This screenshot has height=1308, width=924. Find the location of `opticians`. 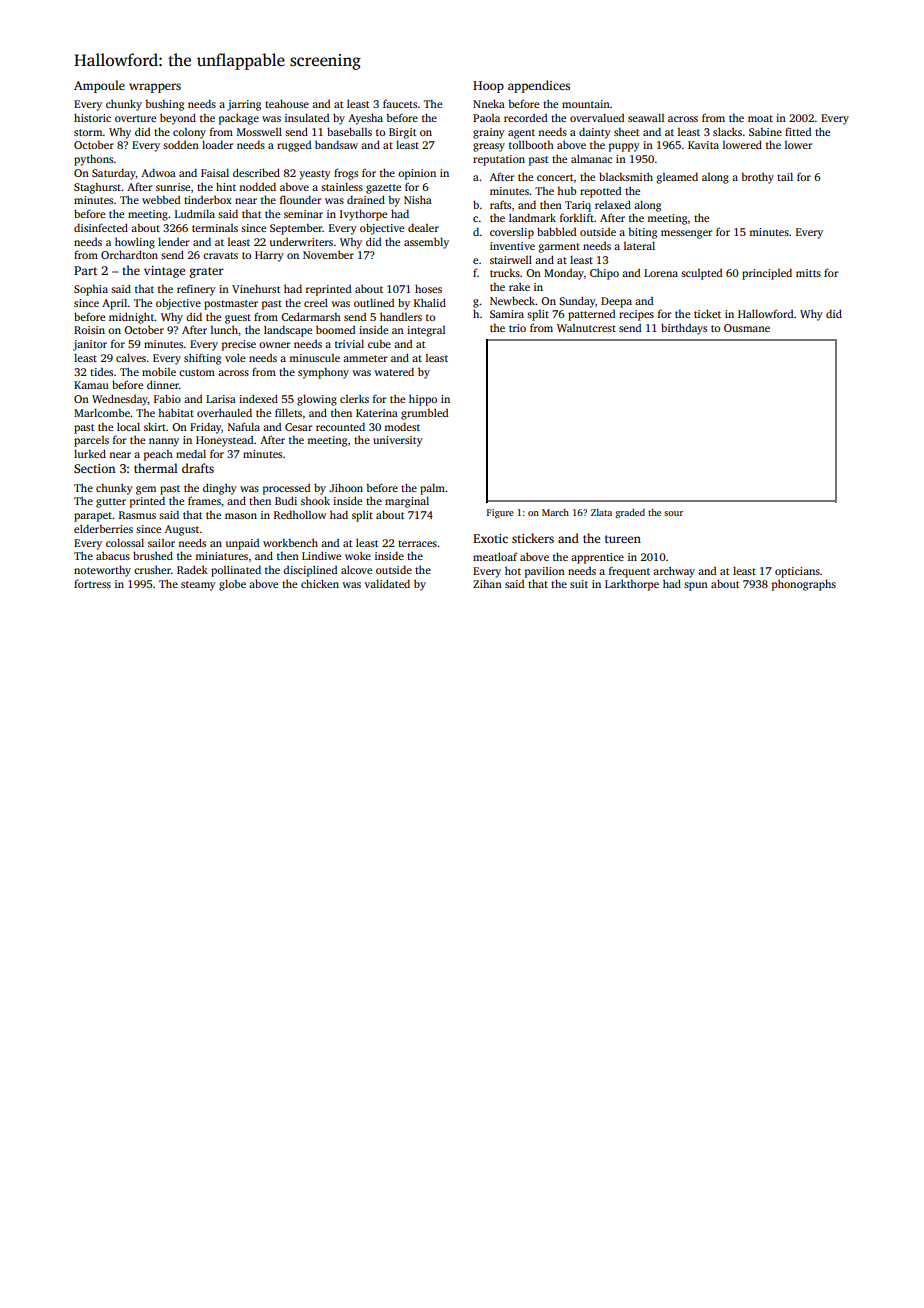

opticians is located at coordinates (797, 572).
